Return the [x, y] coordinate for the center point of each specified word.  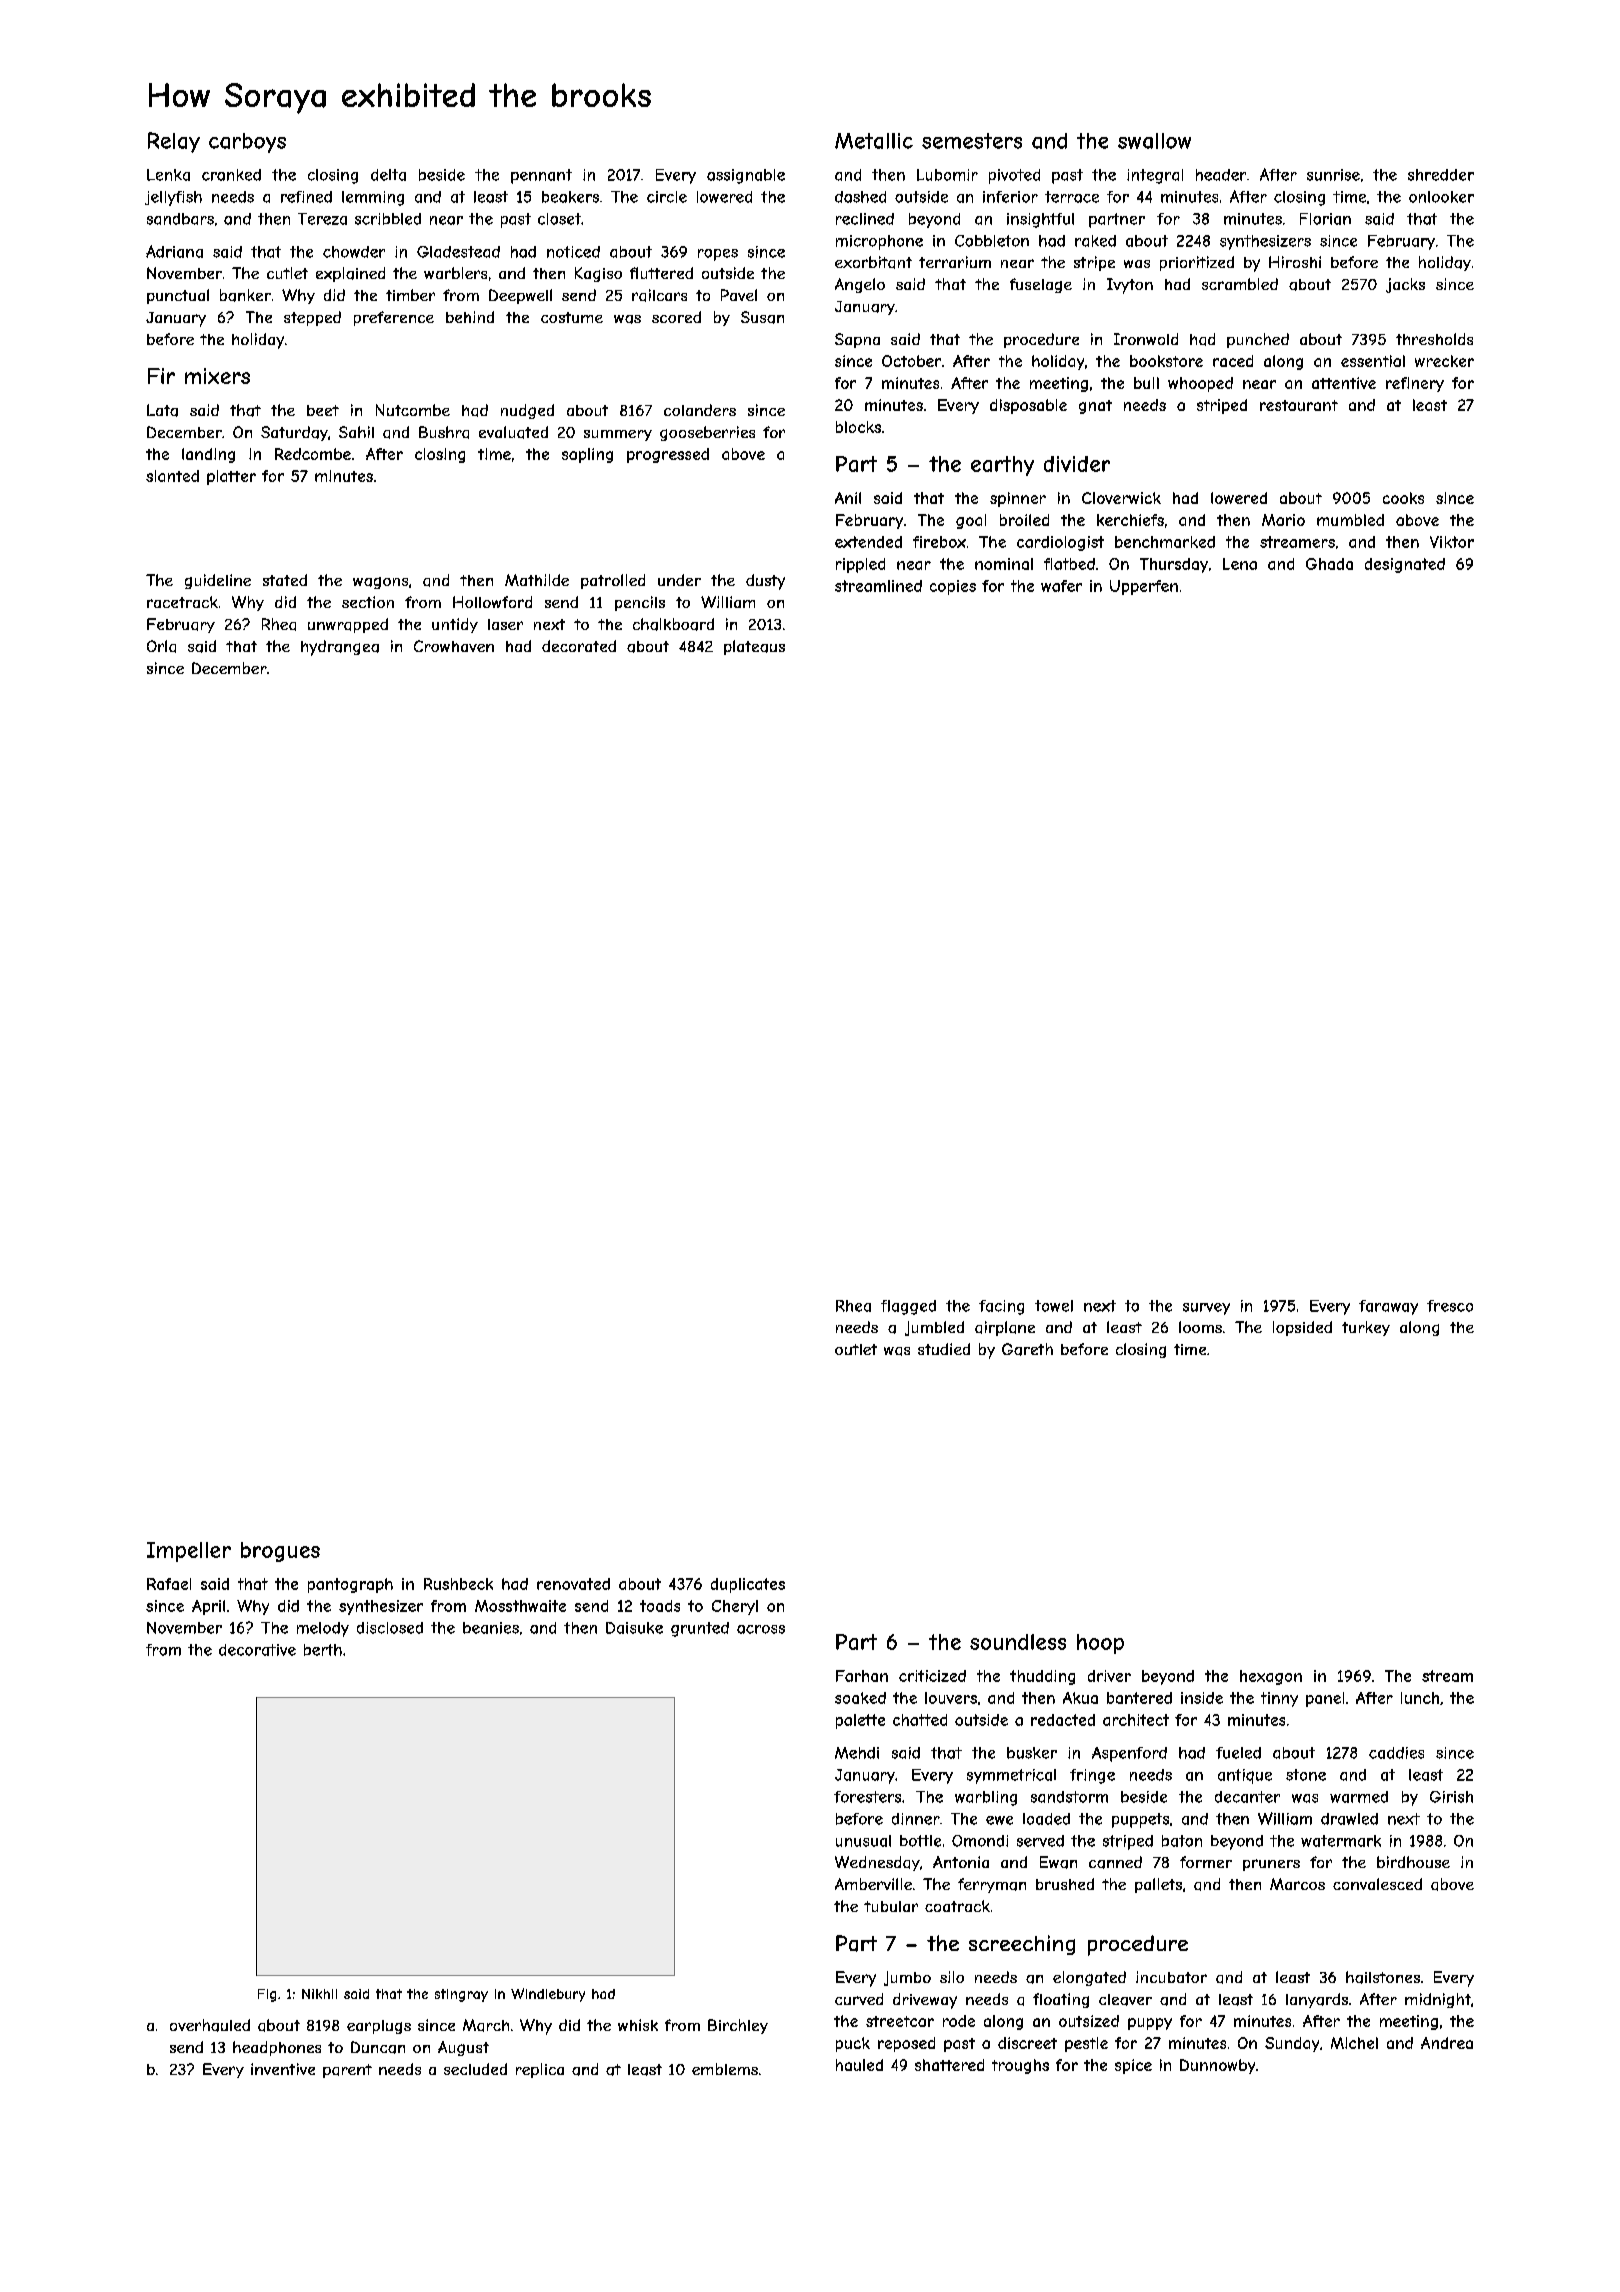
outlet [856, 1349]
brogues [280, 1552]
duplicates [748, 1585]
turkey [1366, 1328]
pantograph [350, 1585]
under [679, 580]
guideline [218, 581]
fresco [1450, 1306]
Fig [267, 1995]
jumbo [907, 1978]
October [911, 361]
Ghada [1329, 564]
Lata [162, 410]
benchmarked [1165, 542]
